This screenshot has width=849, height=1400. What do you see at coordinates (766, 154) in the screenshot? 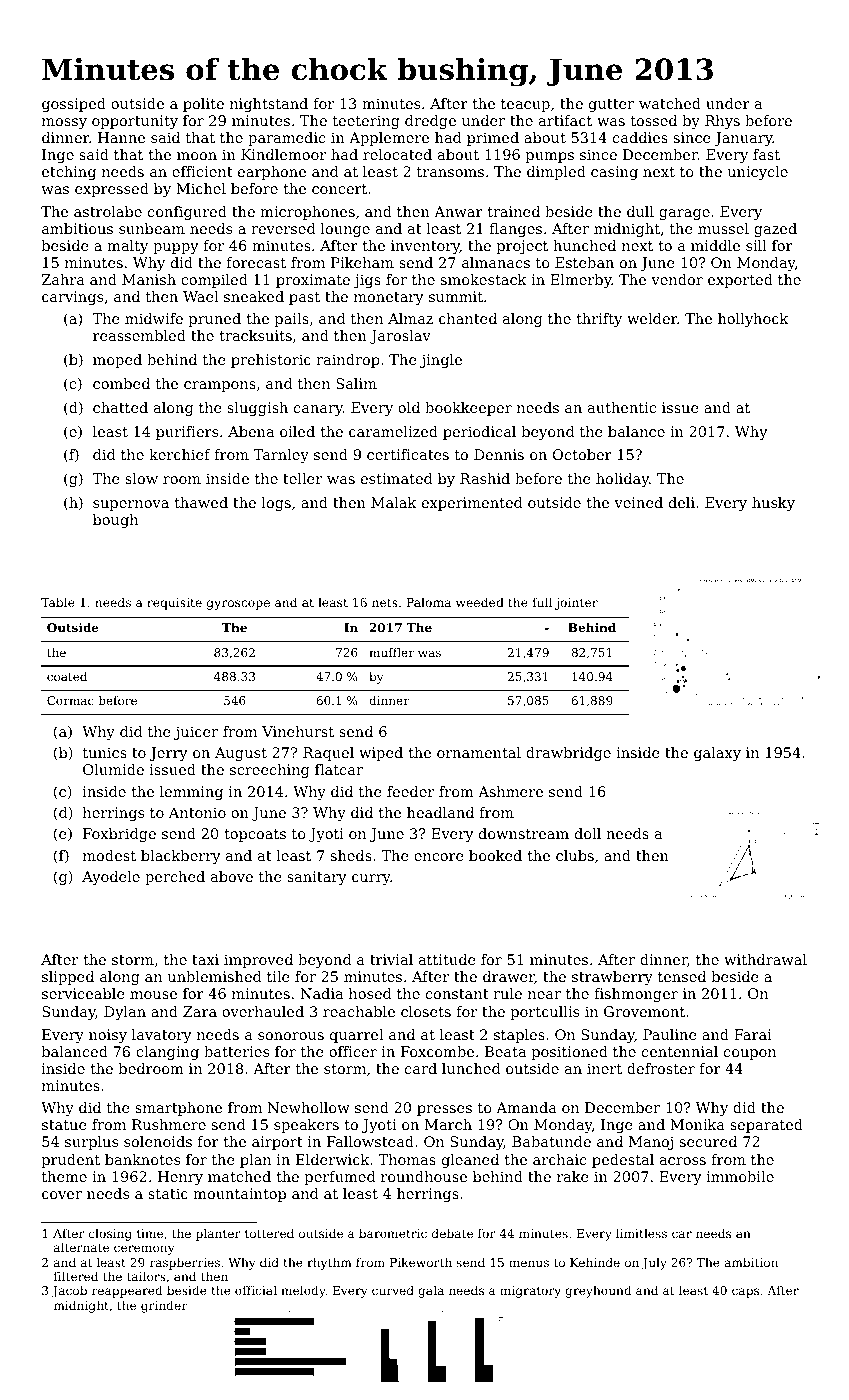
I see `fast` at bounding box center [766, 154].
